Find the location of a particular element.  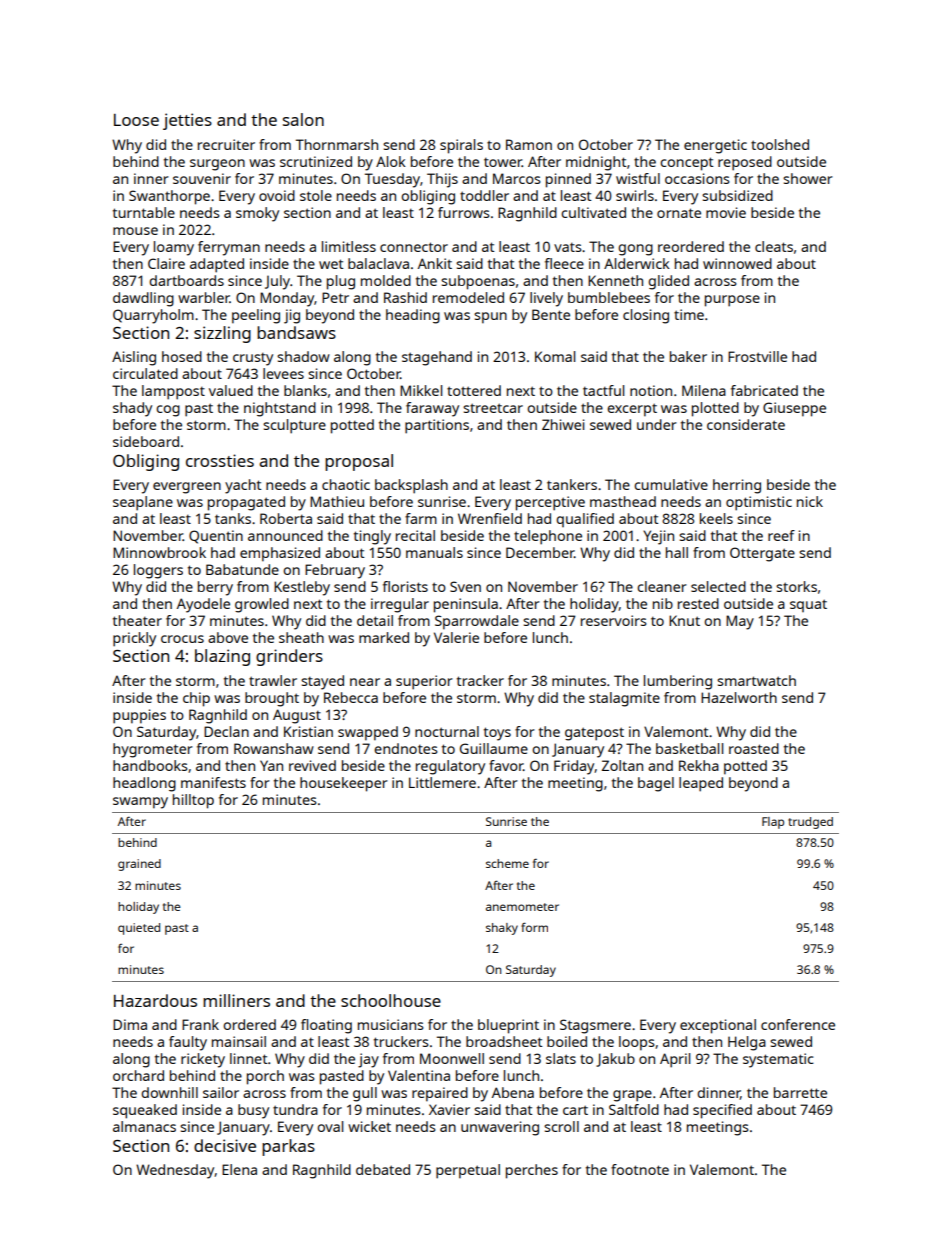

winnowed is located at coordinates (737, 263).
